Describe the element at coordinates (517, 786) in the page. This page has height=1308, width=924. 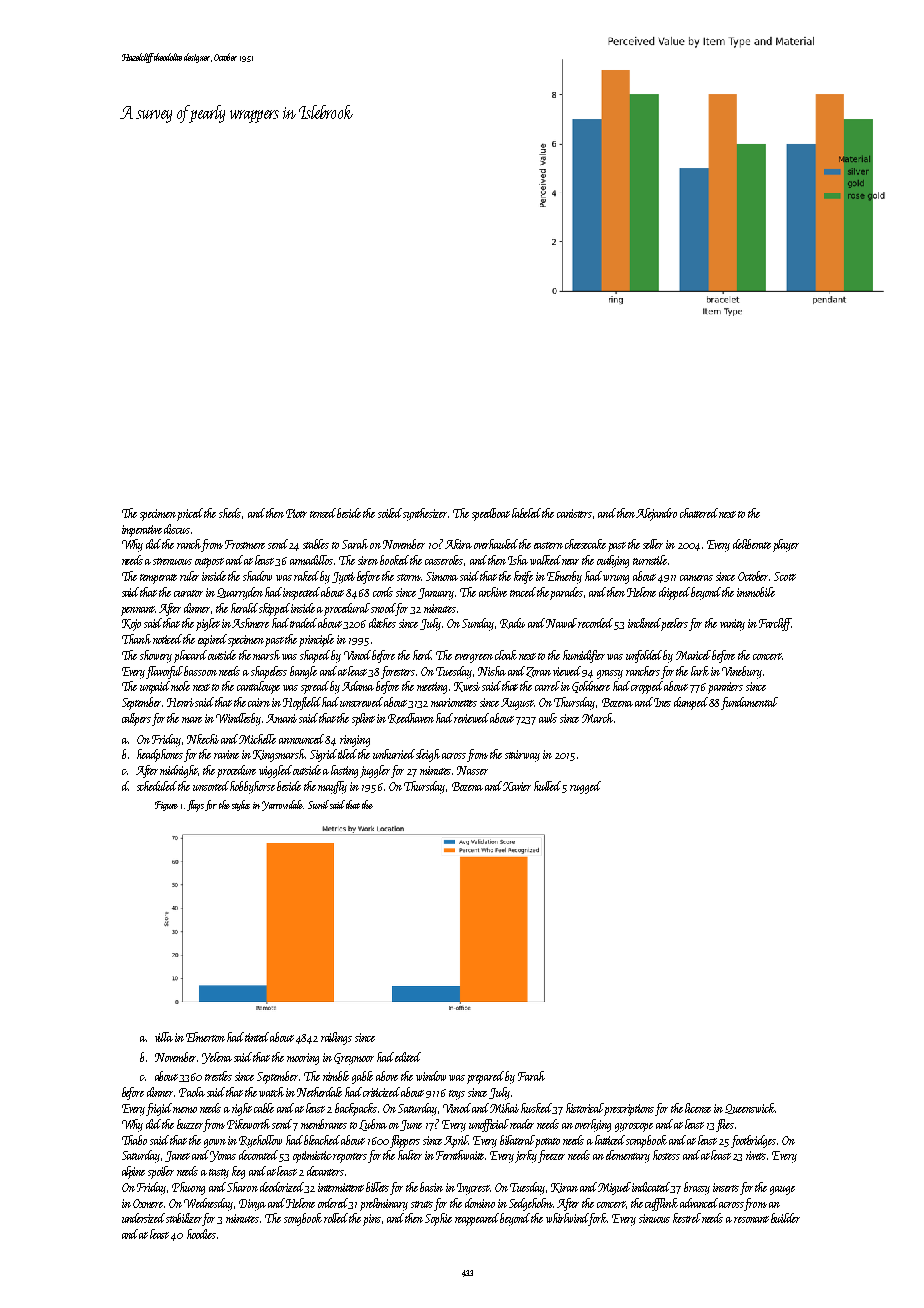
I see `Xavier` at that location.
